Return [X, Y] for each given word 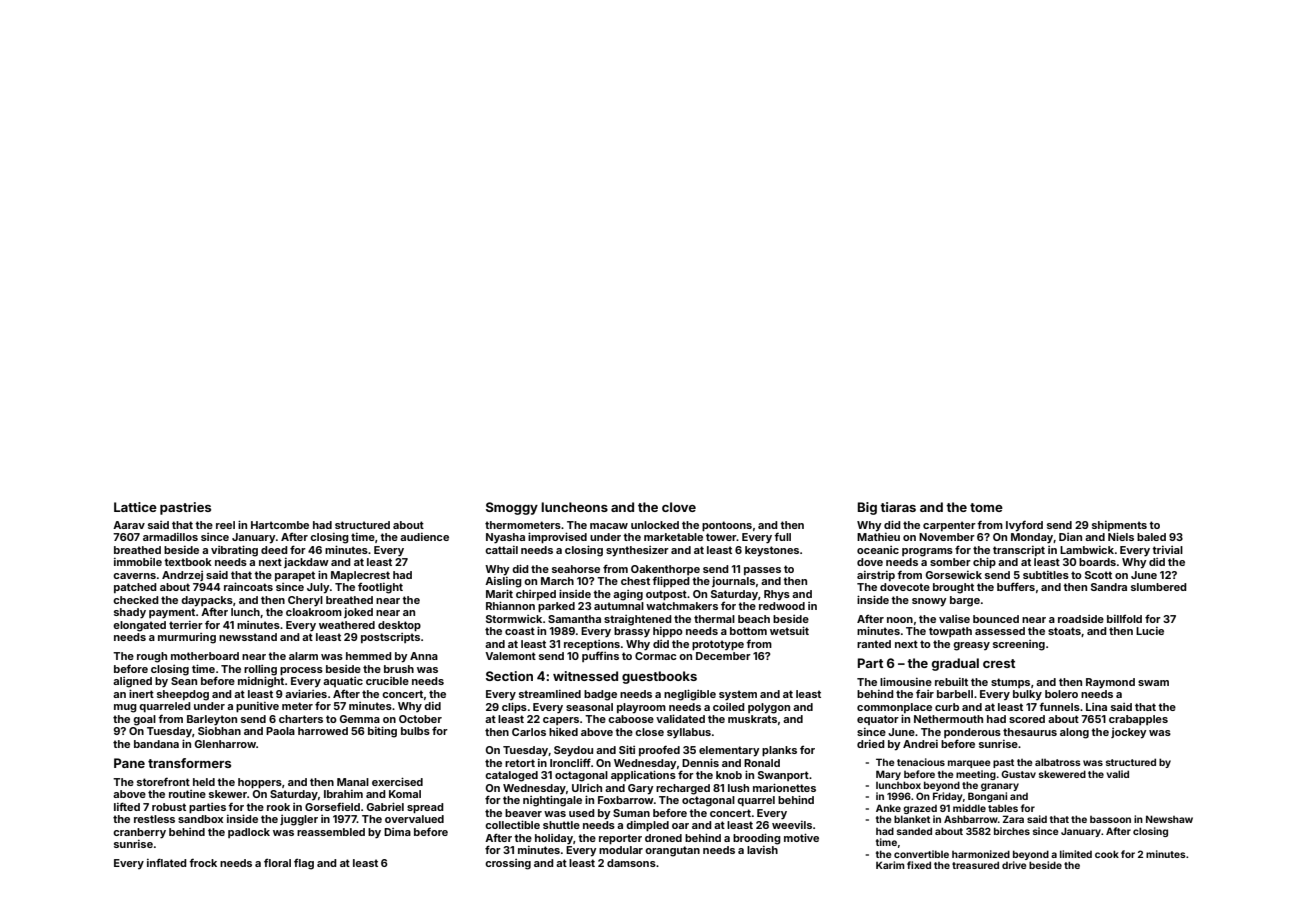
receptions [592, 645]
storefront [163, 781]
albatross [1058, 762]
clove [679, 507]
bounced [996, 619]
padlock [249, 833]
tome [986, 507]
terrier [186, 625]
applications [643, 775]
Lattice [135, 507]
